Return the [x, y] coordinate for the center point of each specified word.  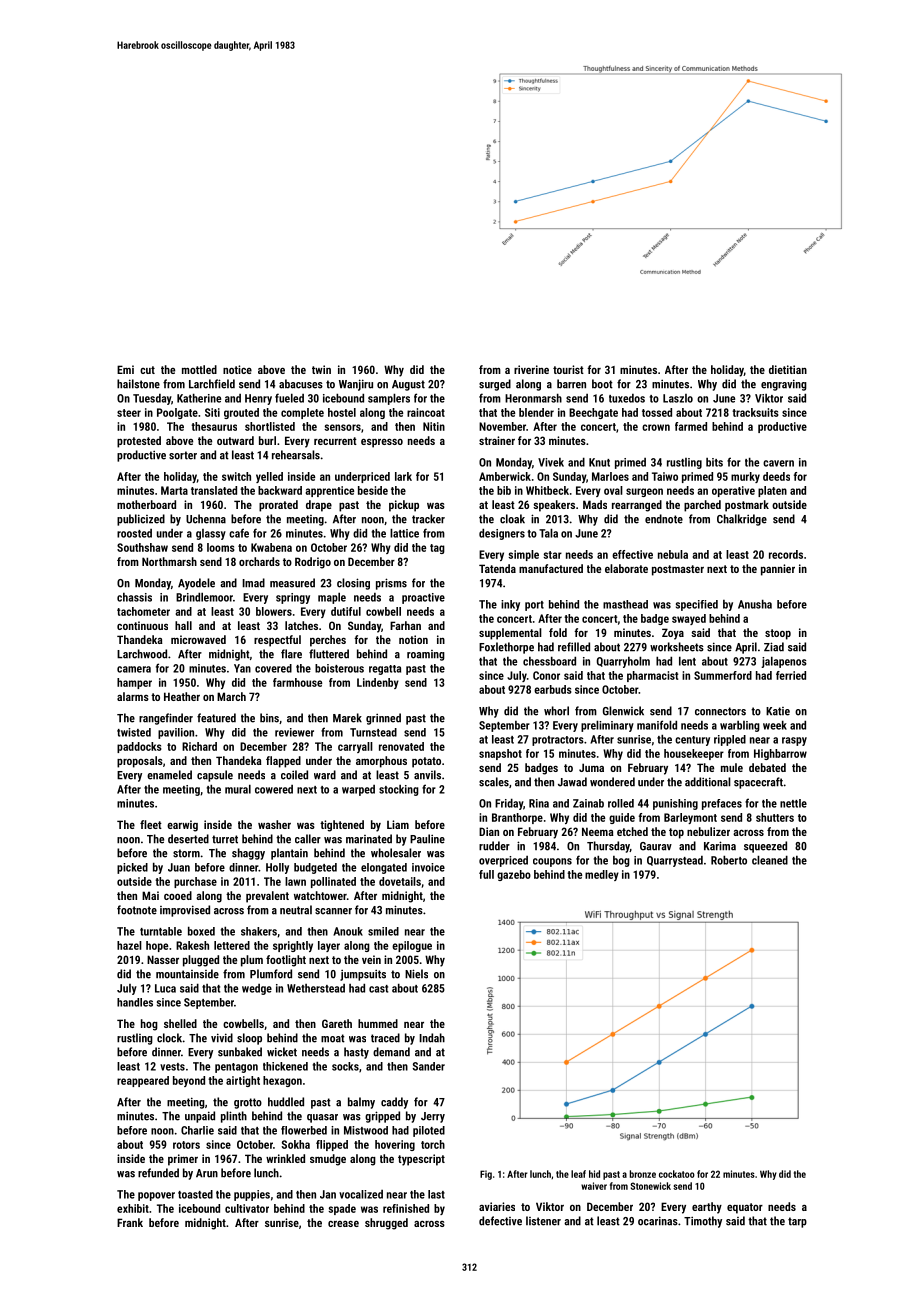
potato [426, 762]
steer [129, 413]
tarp [797, 1222]
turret [225, 839]
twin [321, 369]
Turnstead [373, 732]
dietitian [788, 369]
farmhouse [297, 682]
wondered [612, 782]
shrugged [386, 1224]
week [775, 725]
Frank [130, 1222]
